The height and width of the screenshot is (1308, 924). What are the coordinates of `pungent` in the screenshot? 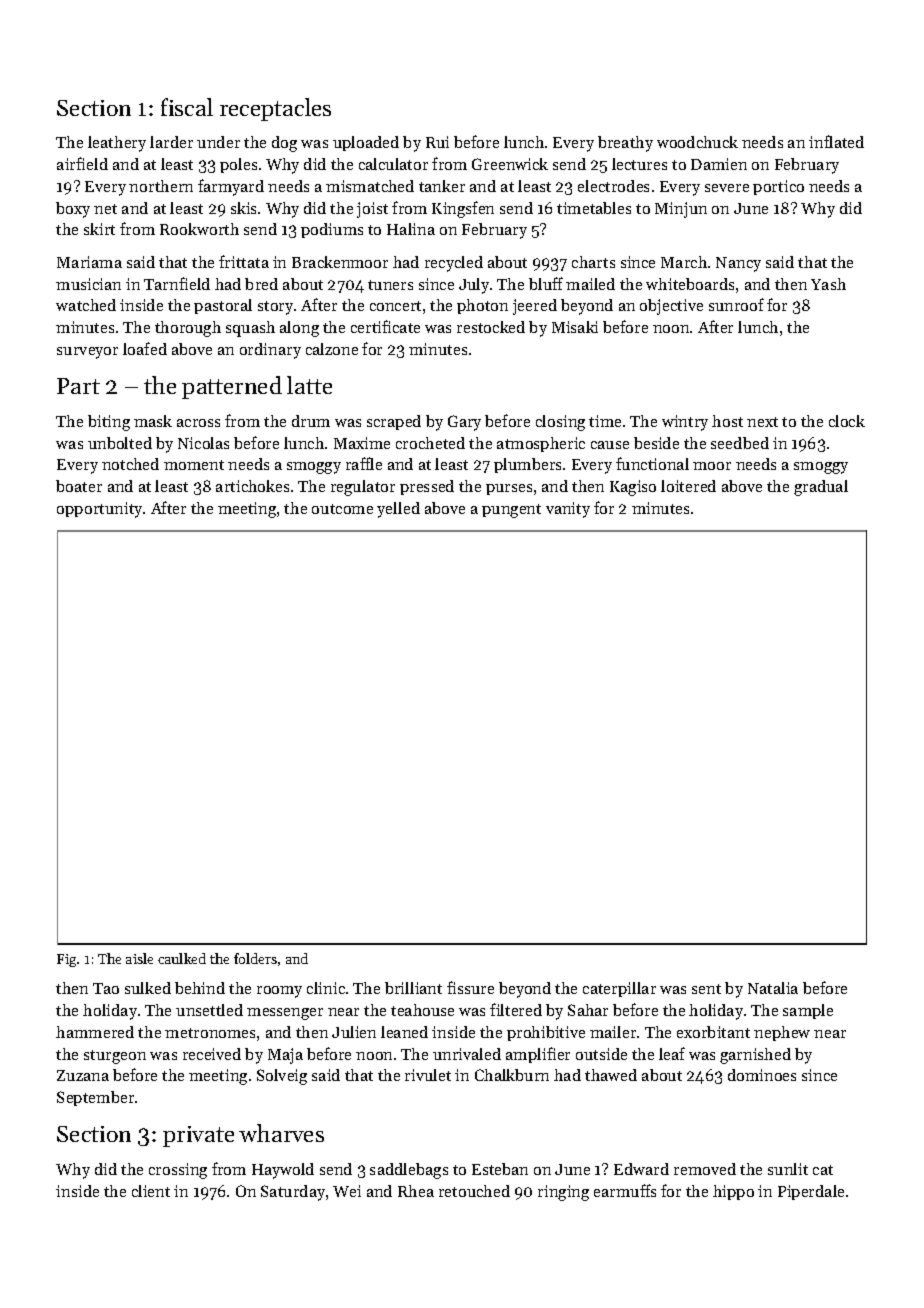 It's located at (511, 511).
